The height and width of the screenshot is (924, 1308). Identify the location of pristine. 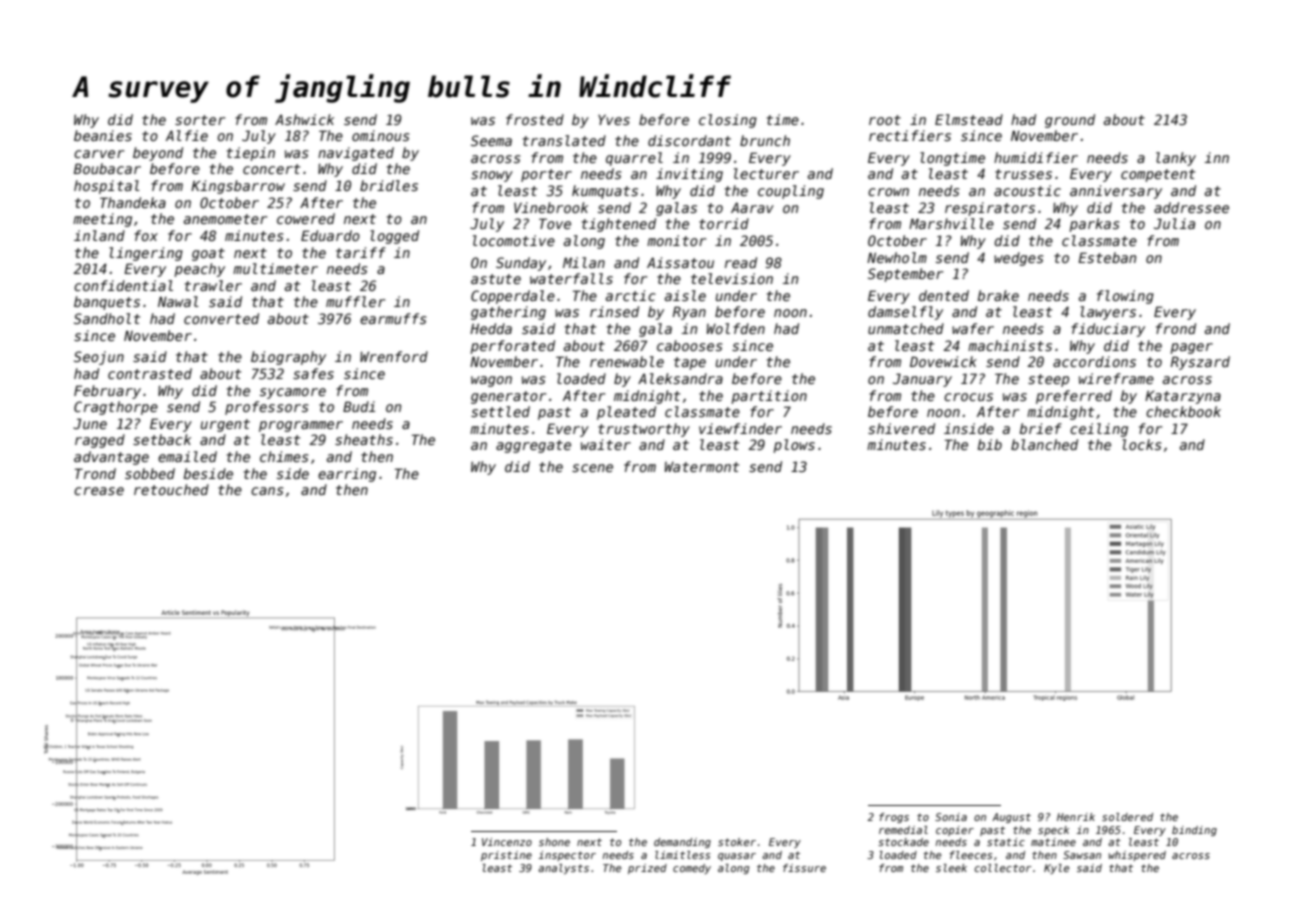
(506, 856).
